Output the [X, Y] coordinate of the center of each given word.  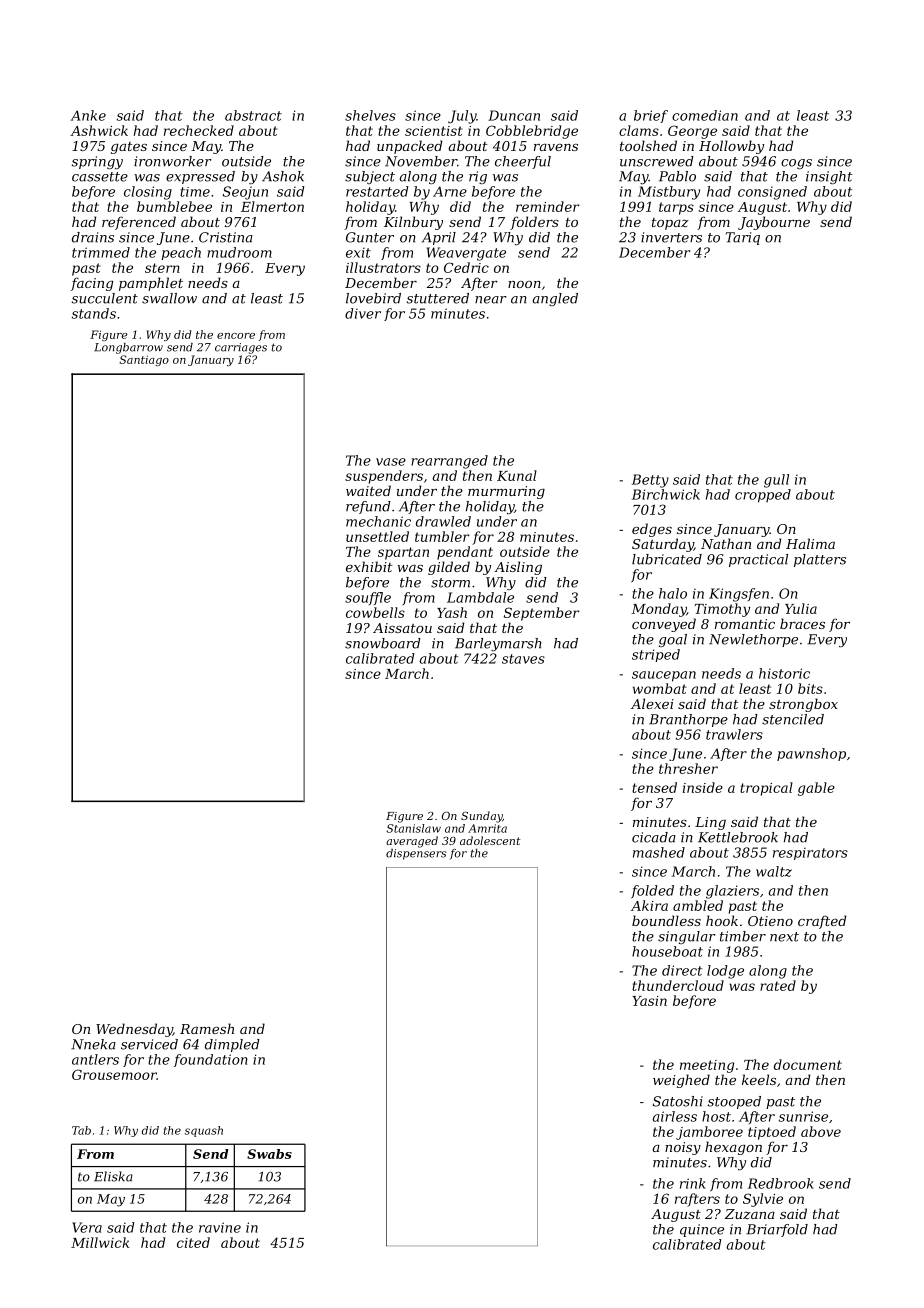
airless [674, 1116]
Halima [810, 543]
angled [555, 299]
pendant [465, 553]
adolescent [490, 840]
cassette [100, 177]
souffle [368, 598]
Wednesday [134, 1030]
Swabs [269, 1154]
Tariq [743, 238]
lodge [725, 972]
